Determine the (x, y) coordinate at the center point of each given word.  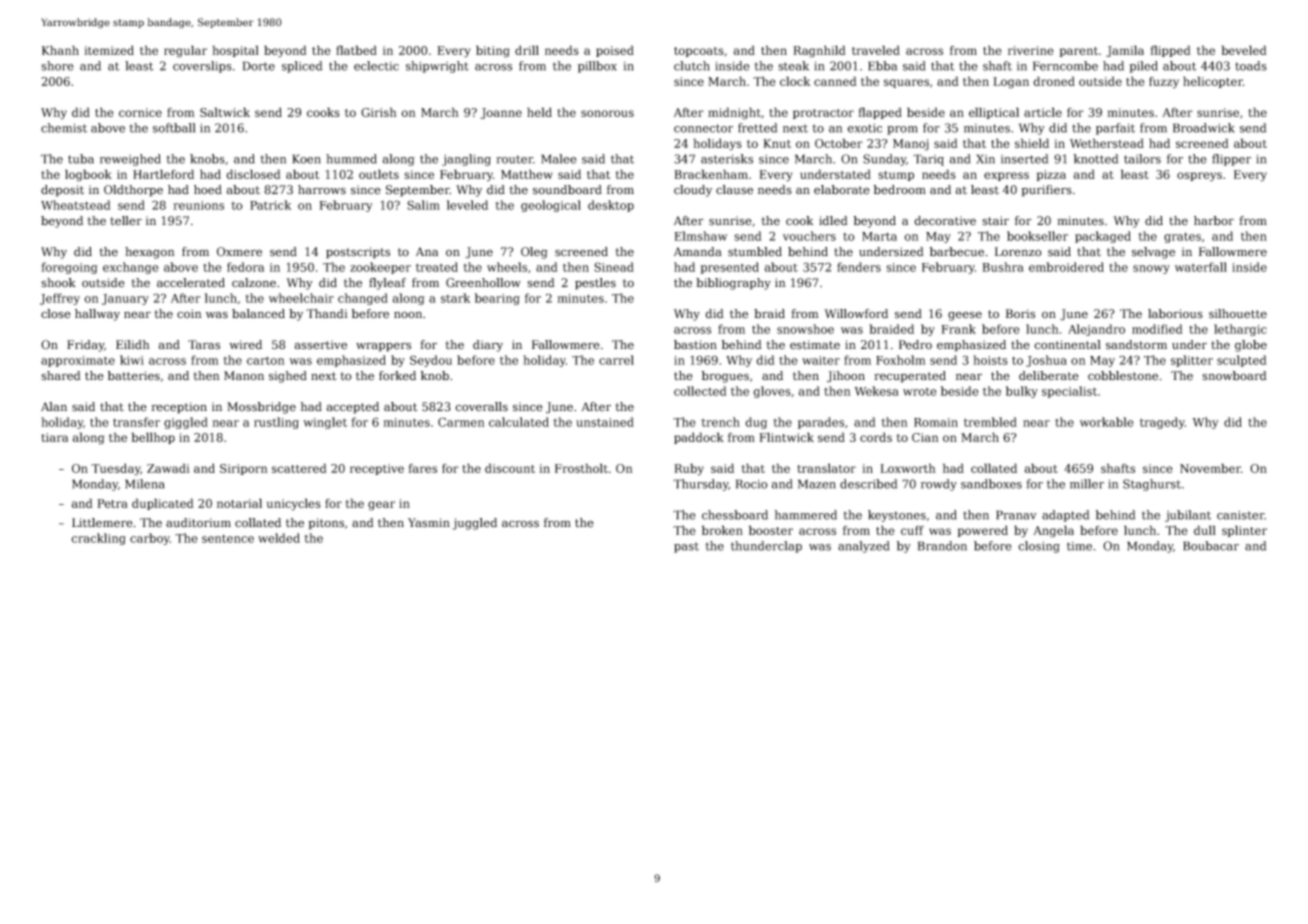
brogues (725, 377)
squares (906, 83)
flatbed (356, 50)
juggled (474, 524)
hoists (990, 360)
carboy (150, 539)
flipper (1231, 160)
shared (61, 376)
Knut (777, 143)
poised (615, 51)
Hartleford (163, 174)
